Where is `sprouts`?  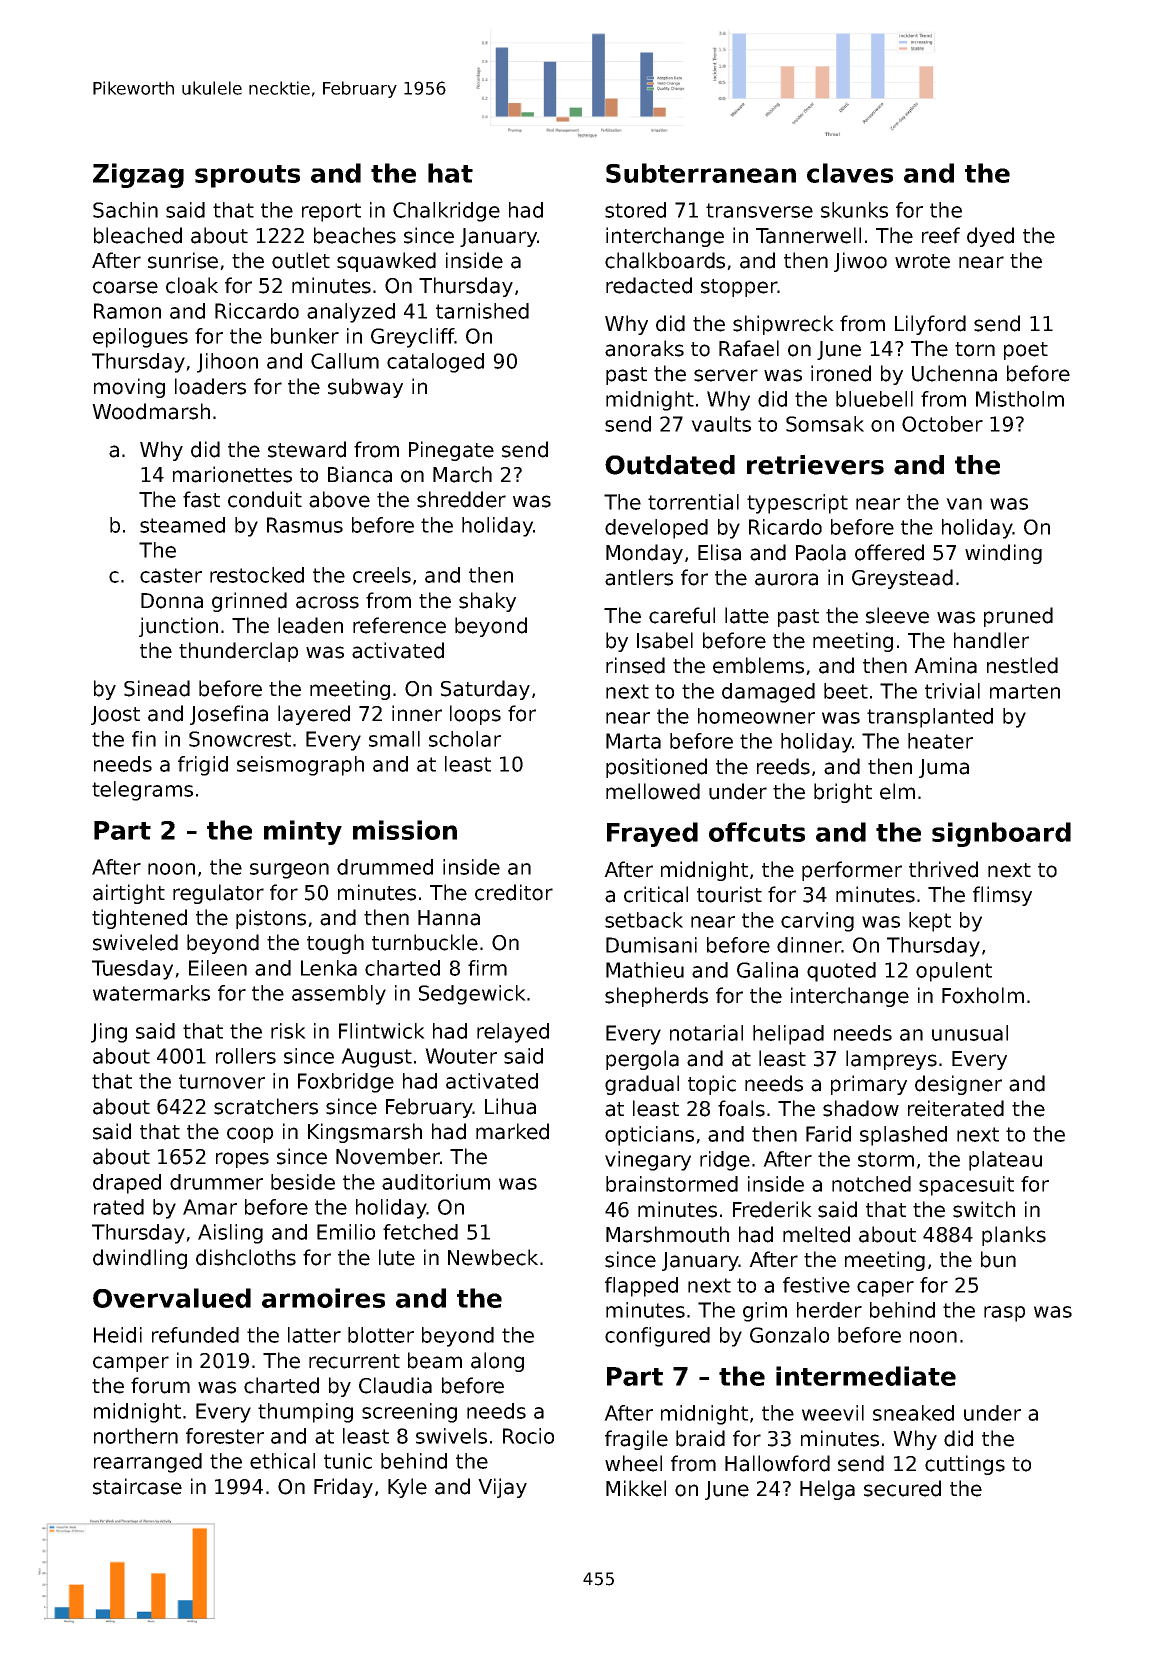
sprouts is located at coordinates (247, 176).
